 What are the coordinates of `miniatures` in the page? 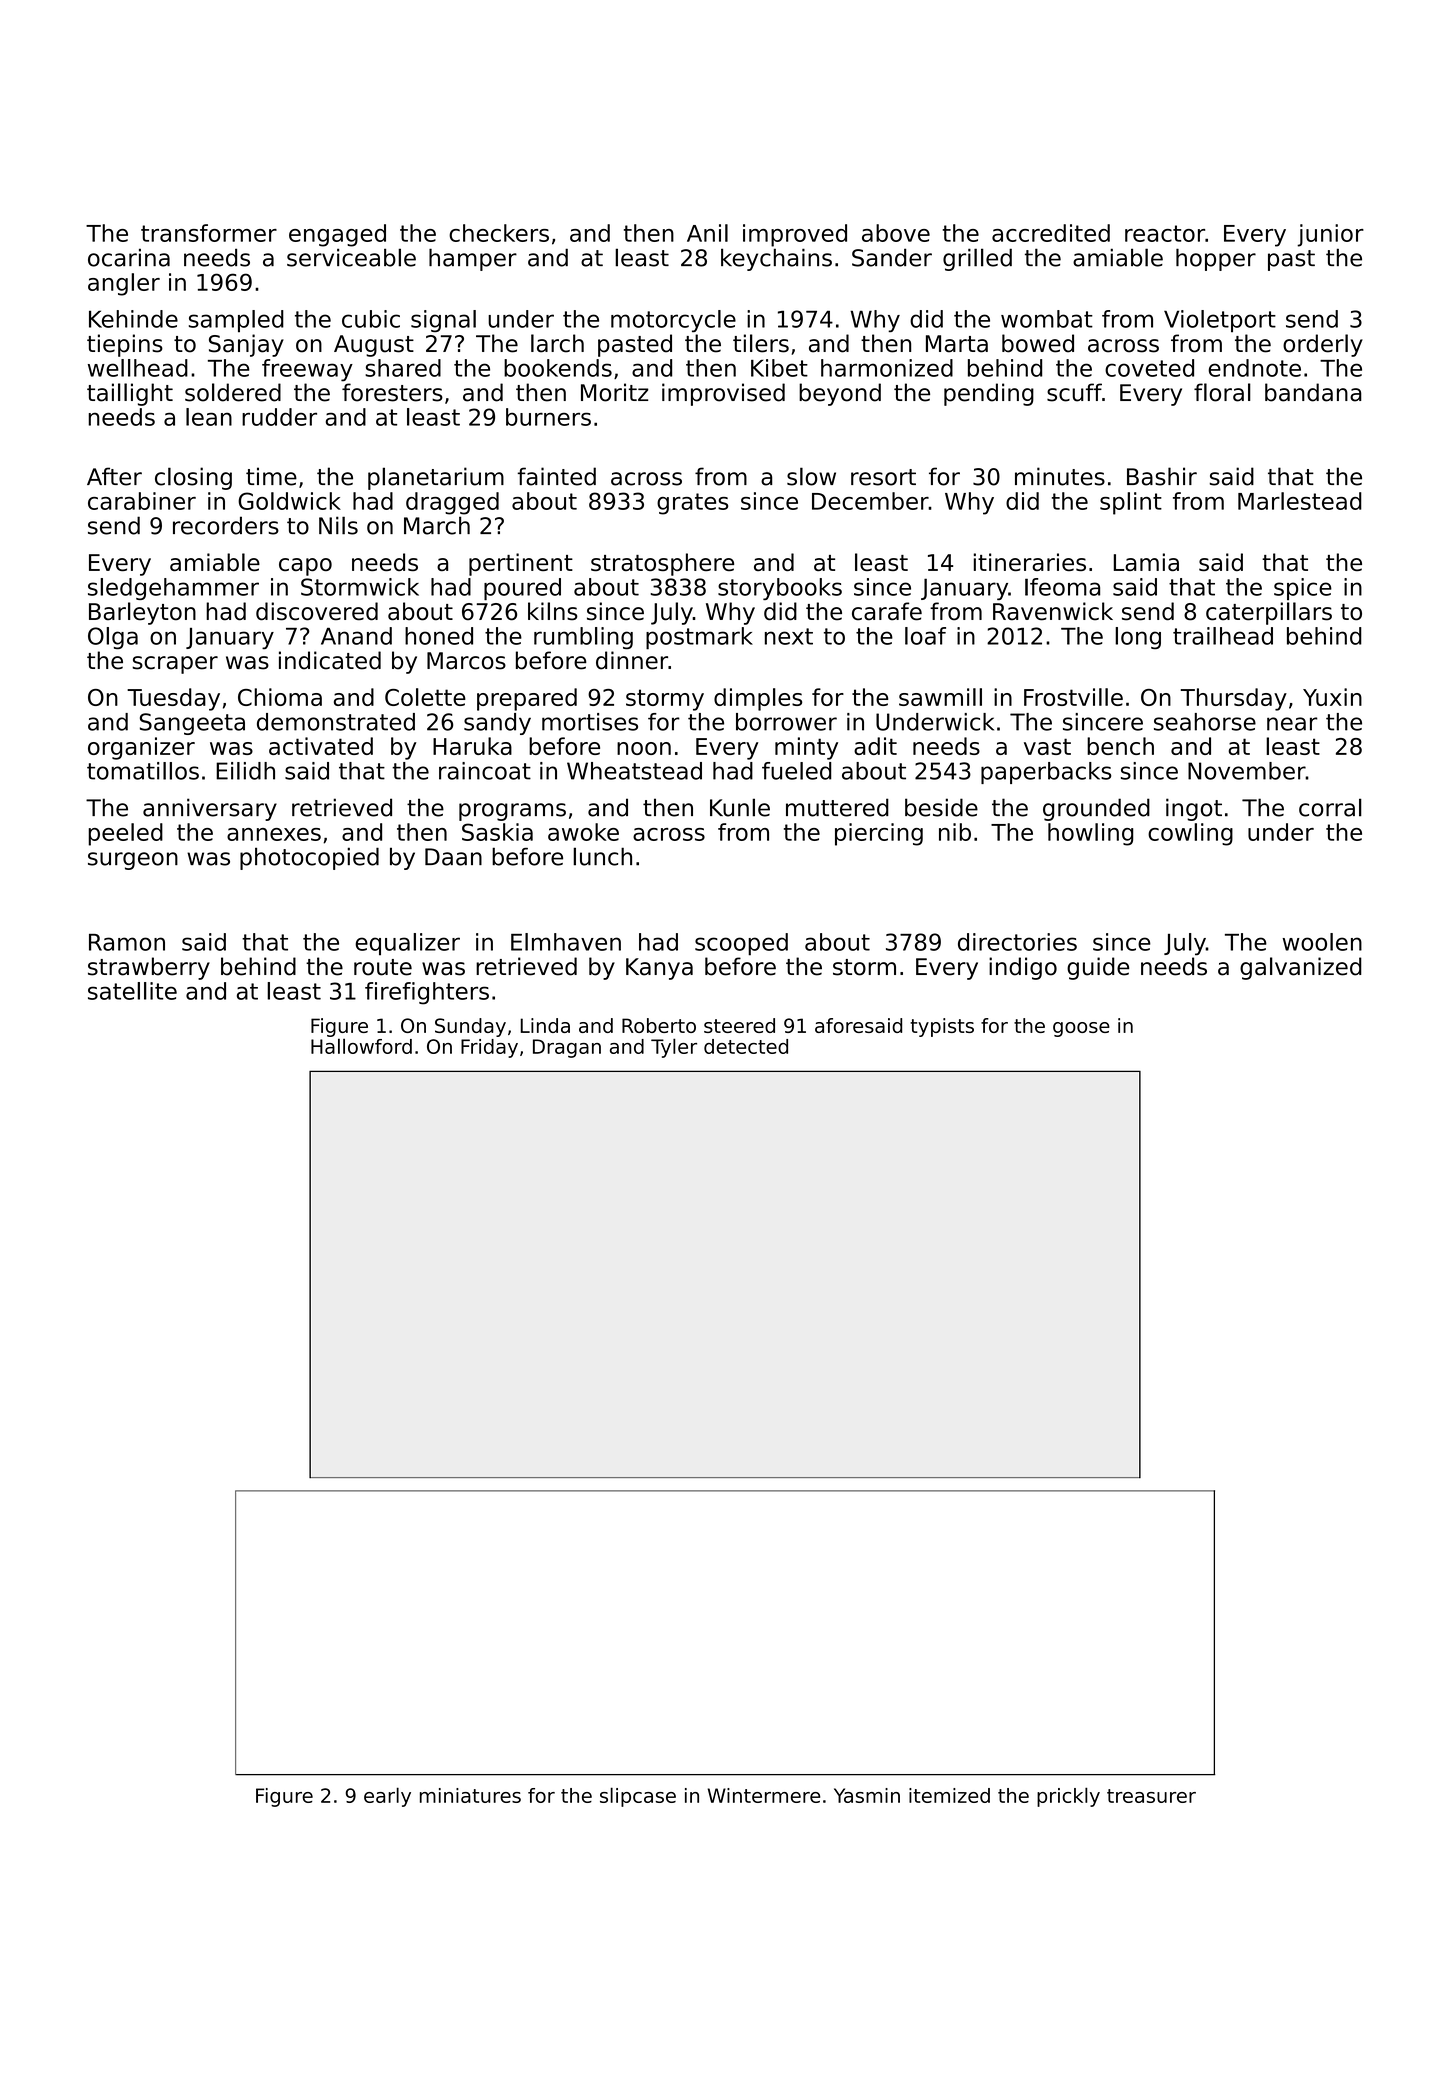 It's located at (470, 1795).
